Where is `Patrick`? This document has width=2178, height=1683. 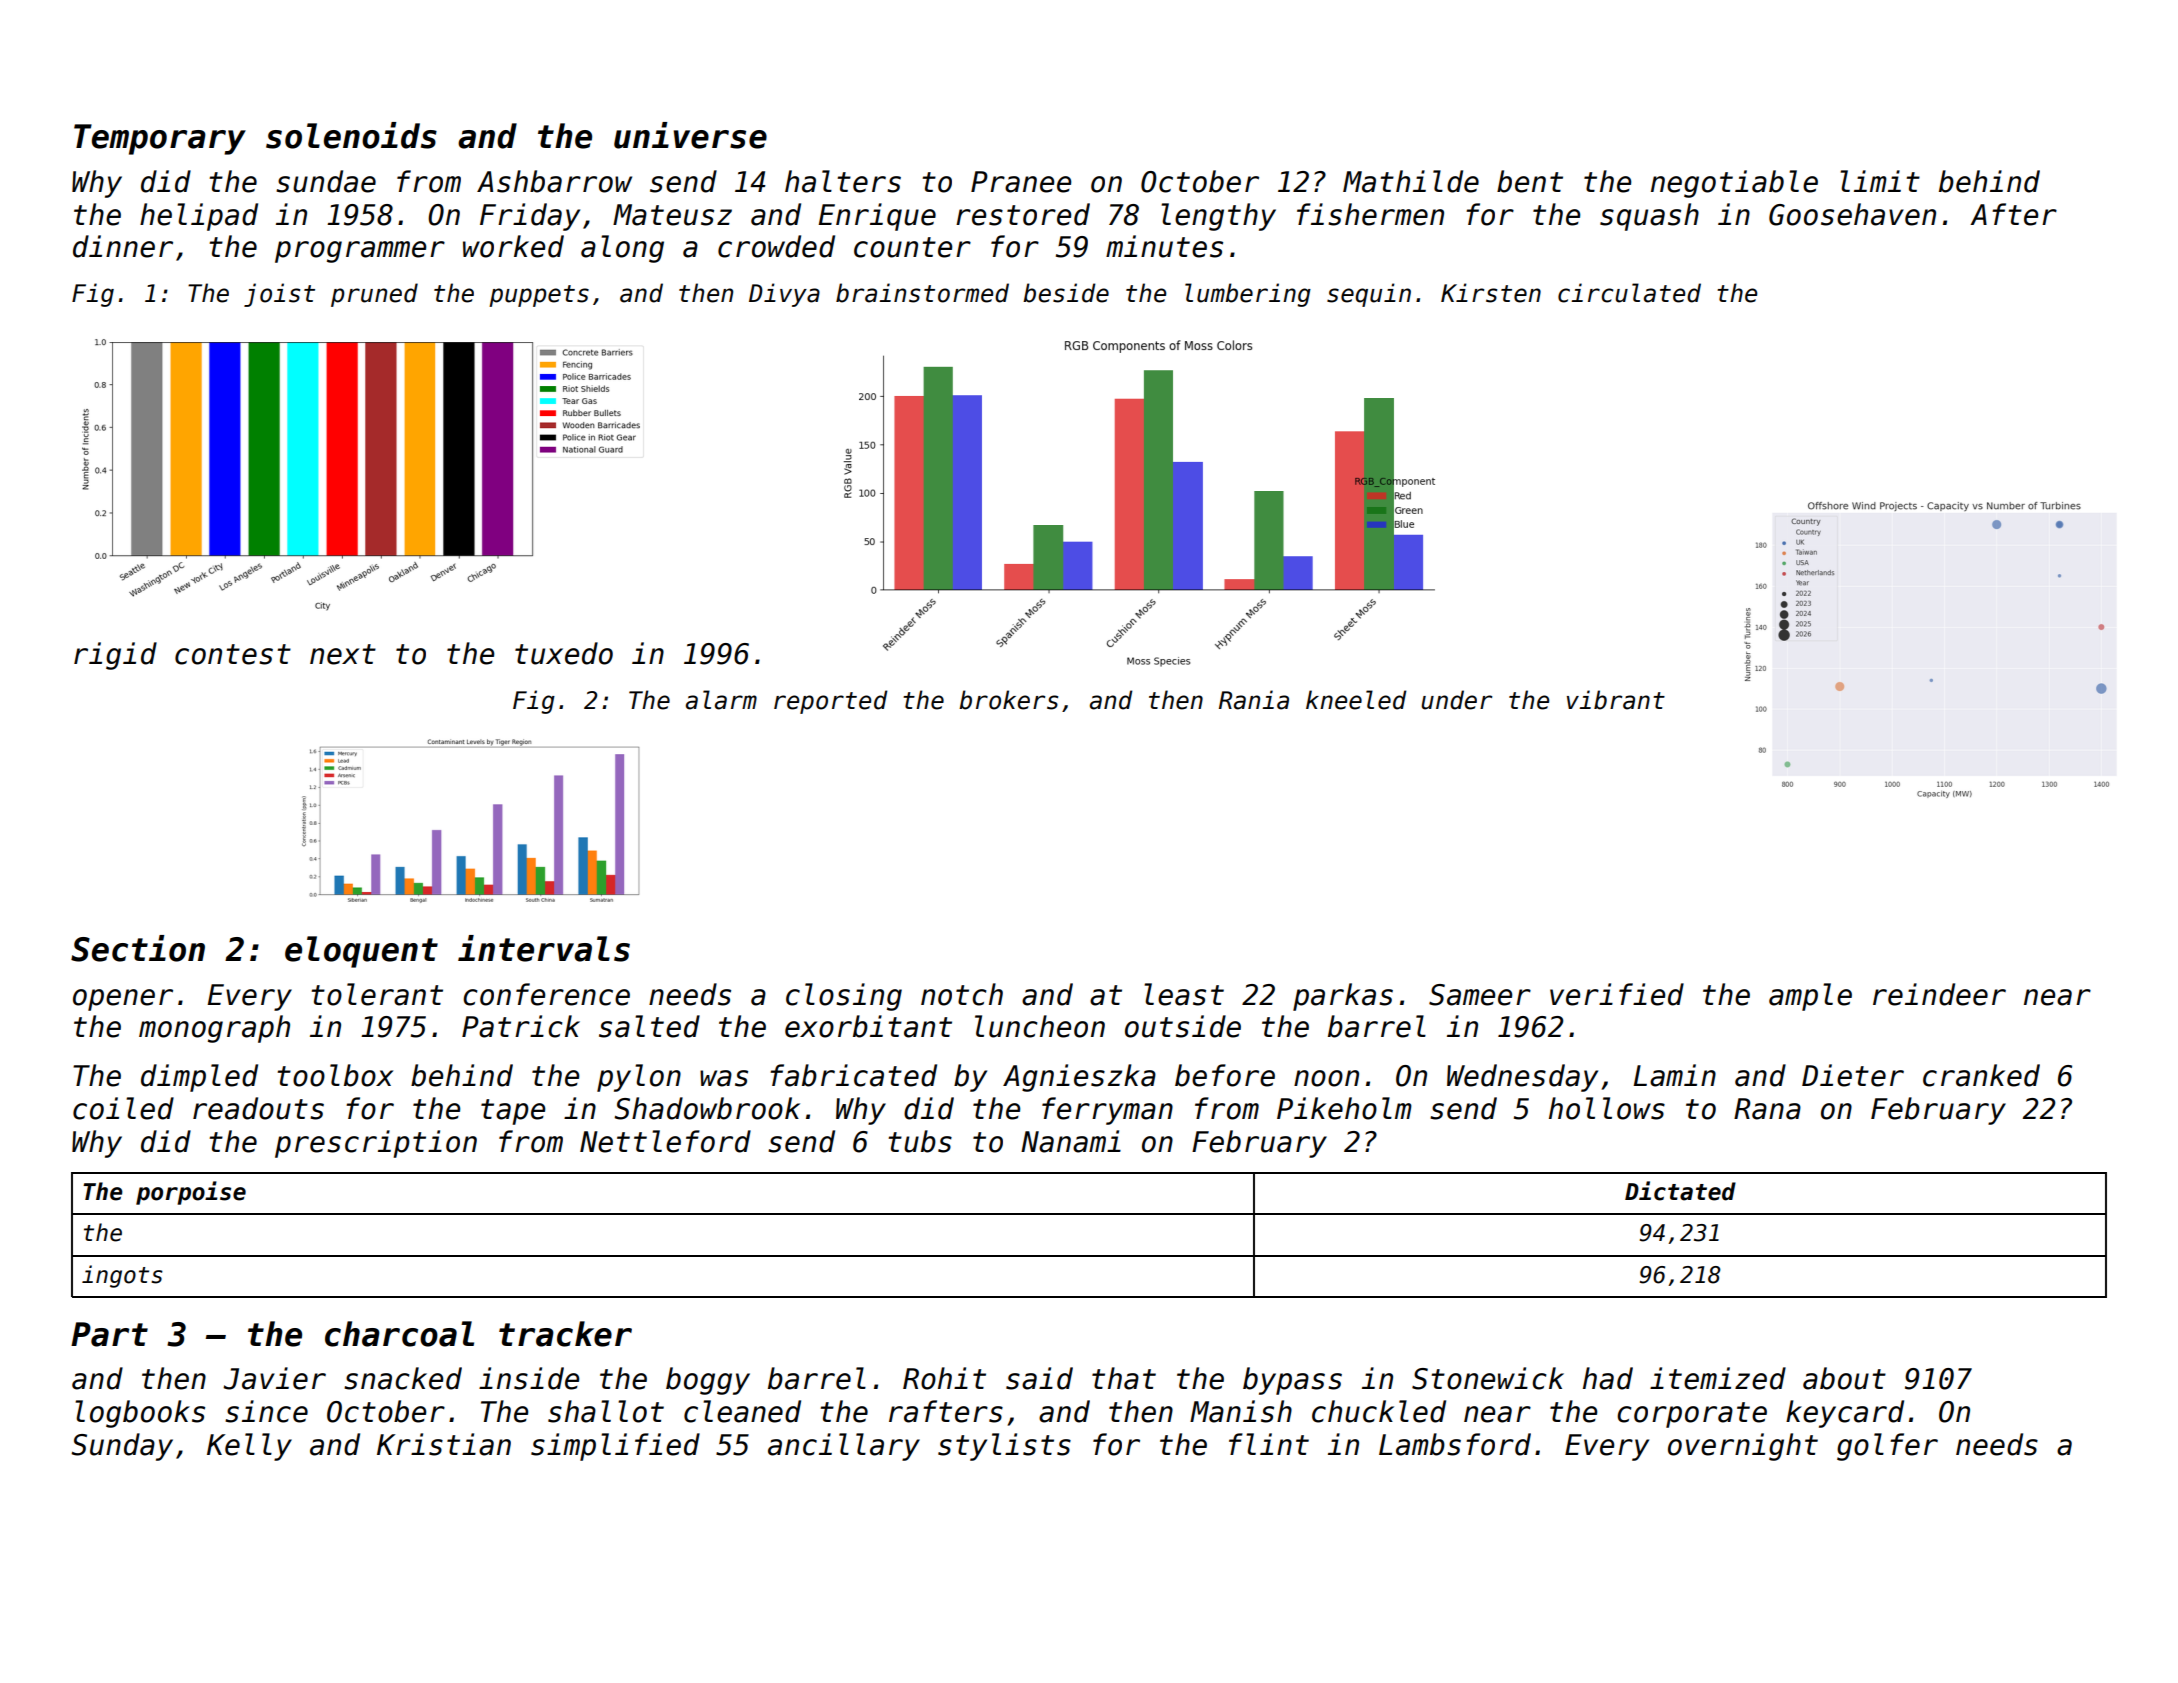 Patrick is located at coordinates (521, 1026).
